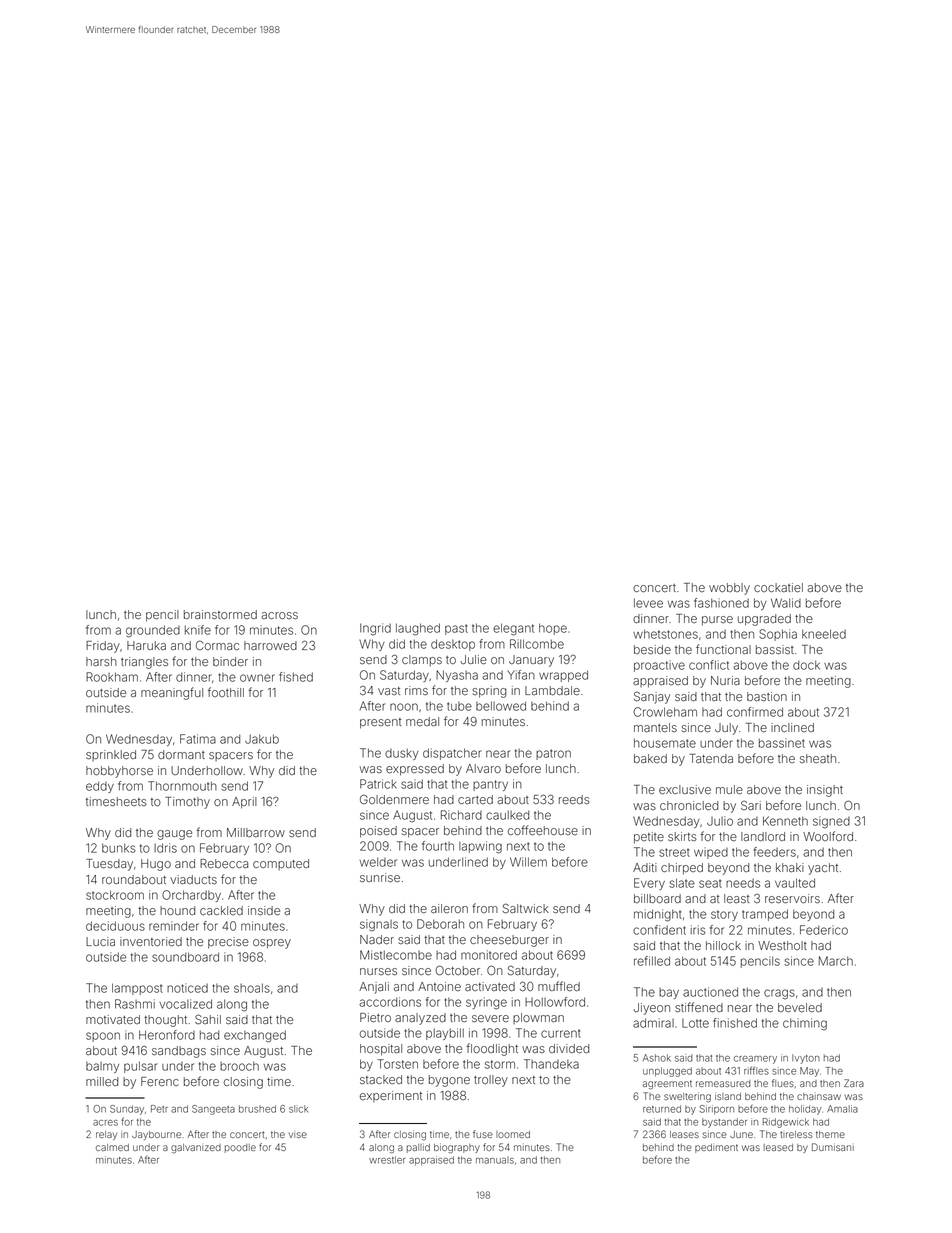 The width and height of the document is (952, 1233). I want to click on gauge, so click(174, 835).
